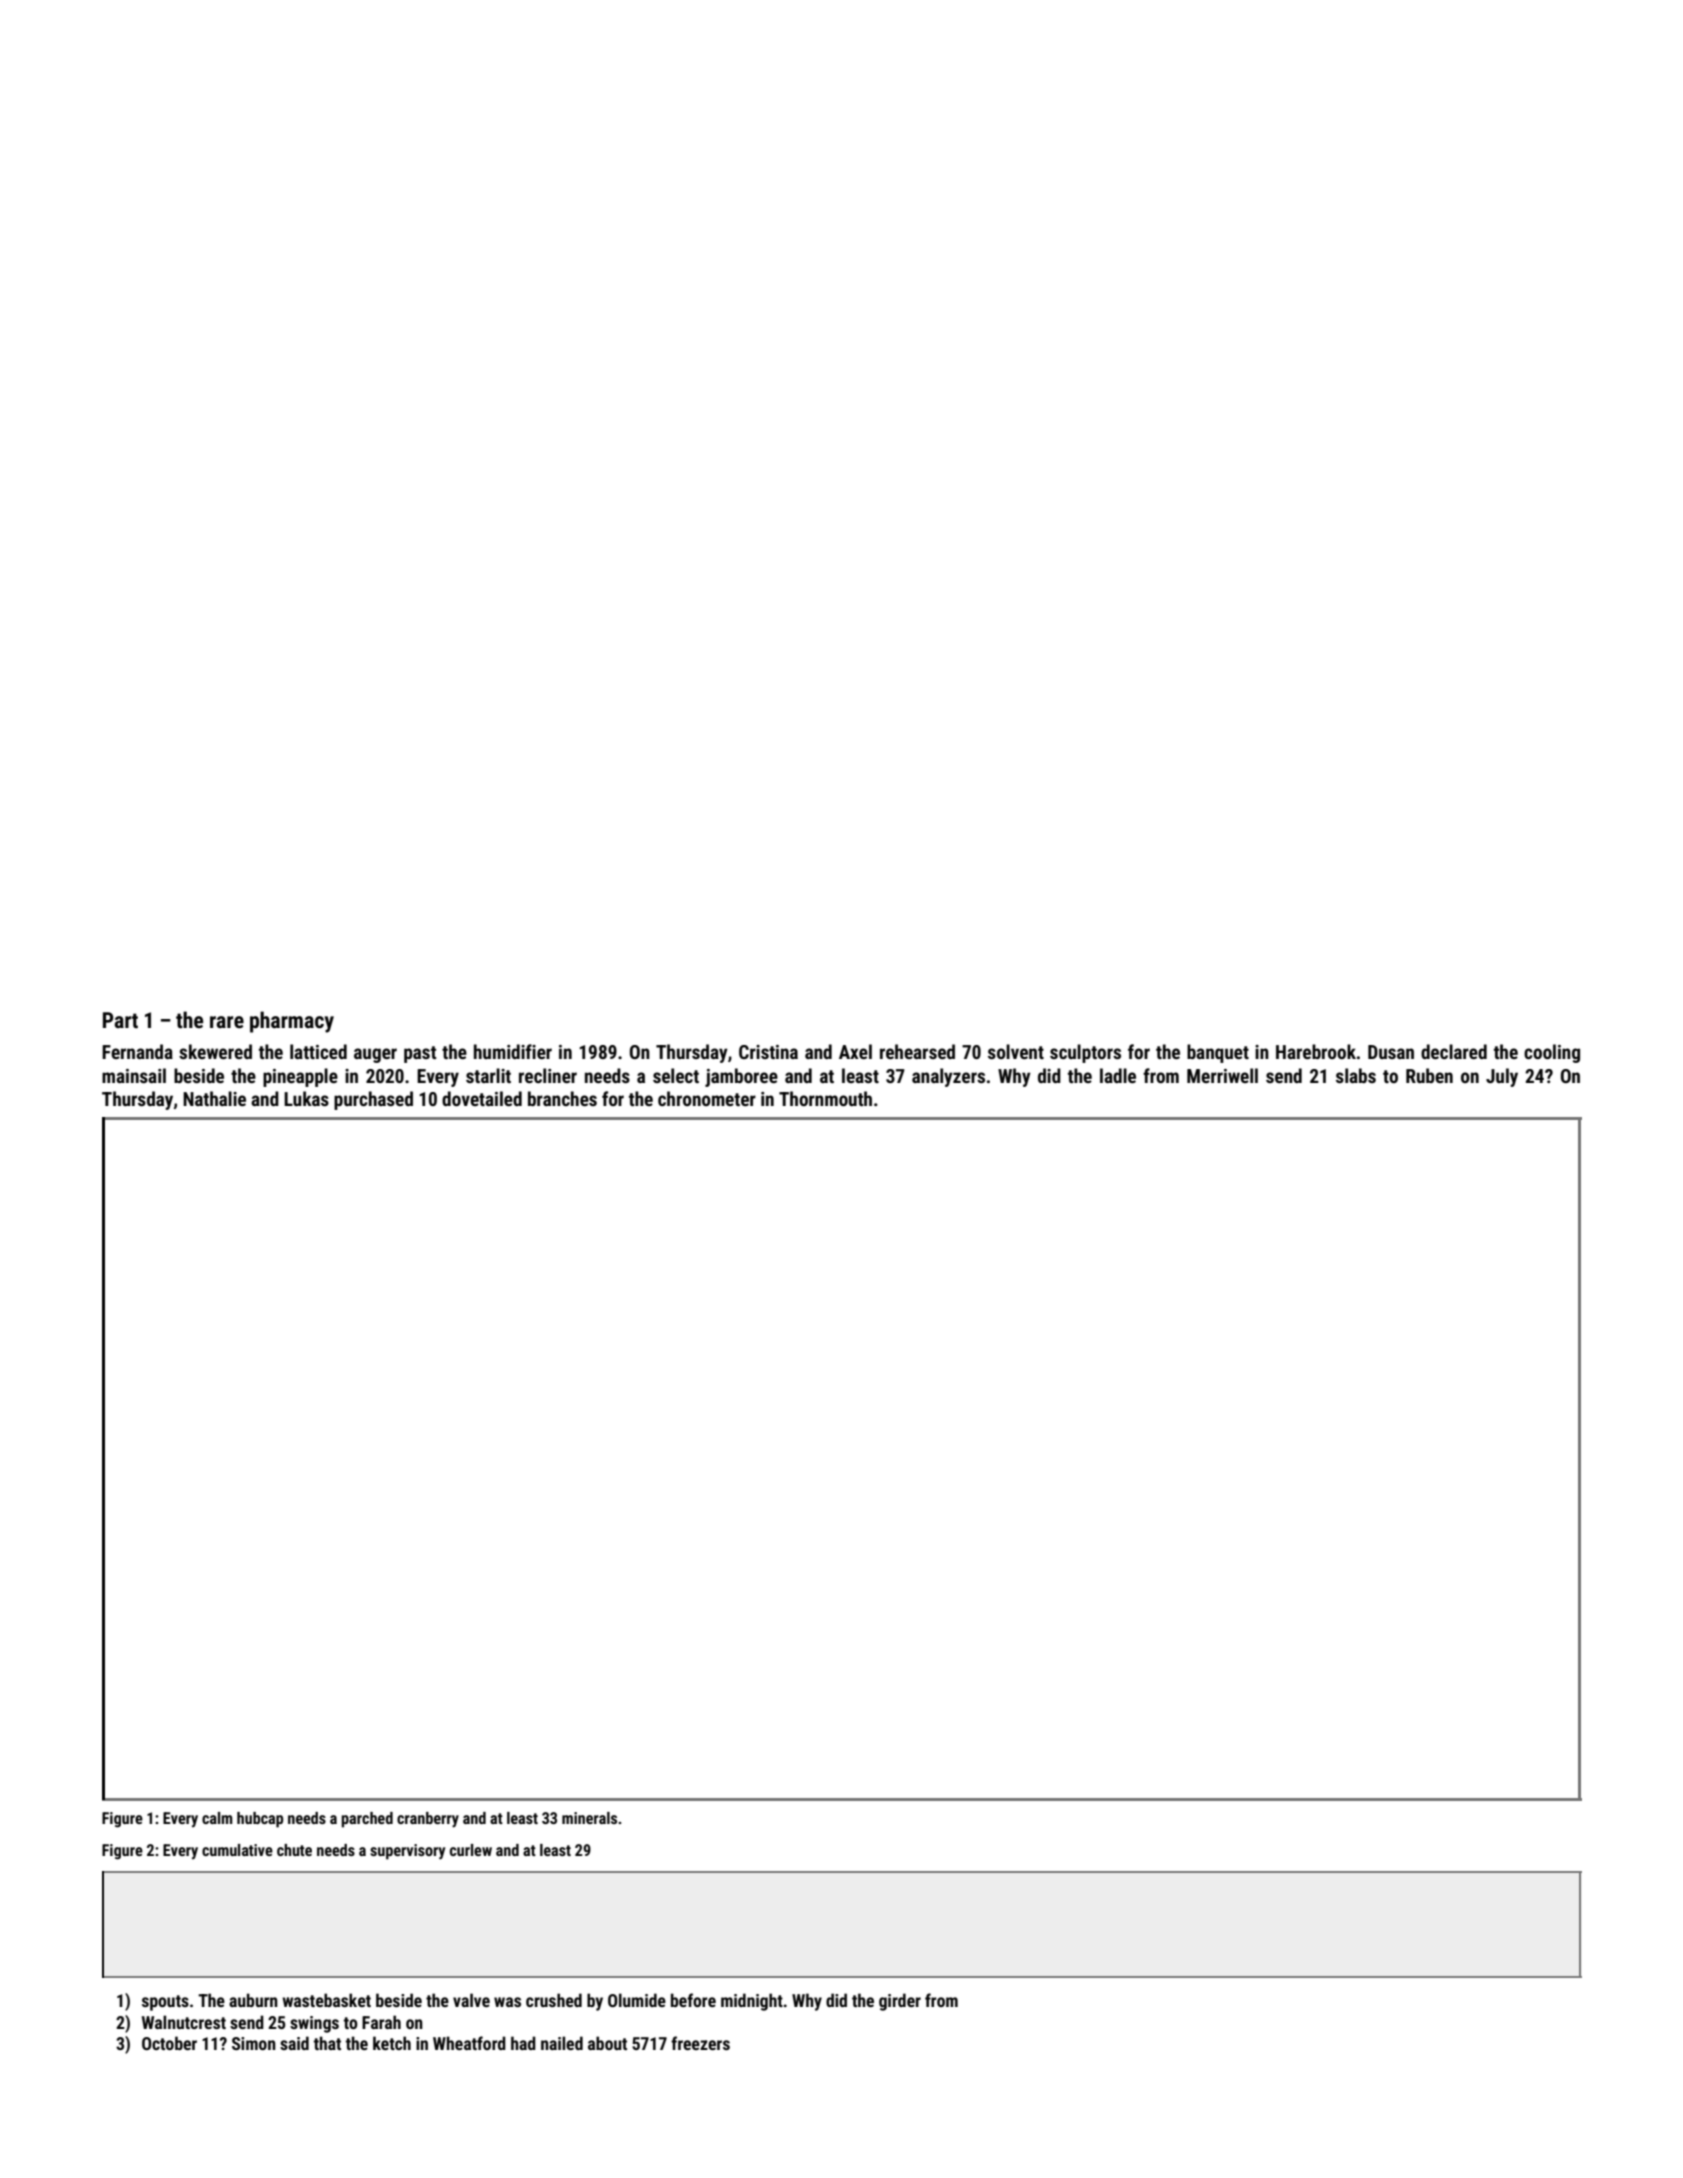 The width and height of the image is (1683, 2178). I want to click on Simon, so click(254, 2043).
